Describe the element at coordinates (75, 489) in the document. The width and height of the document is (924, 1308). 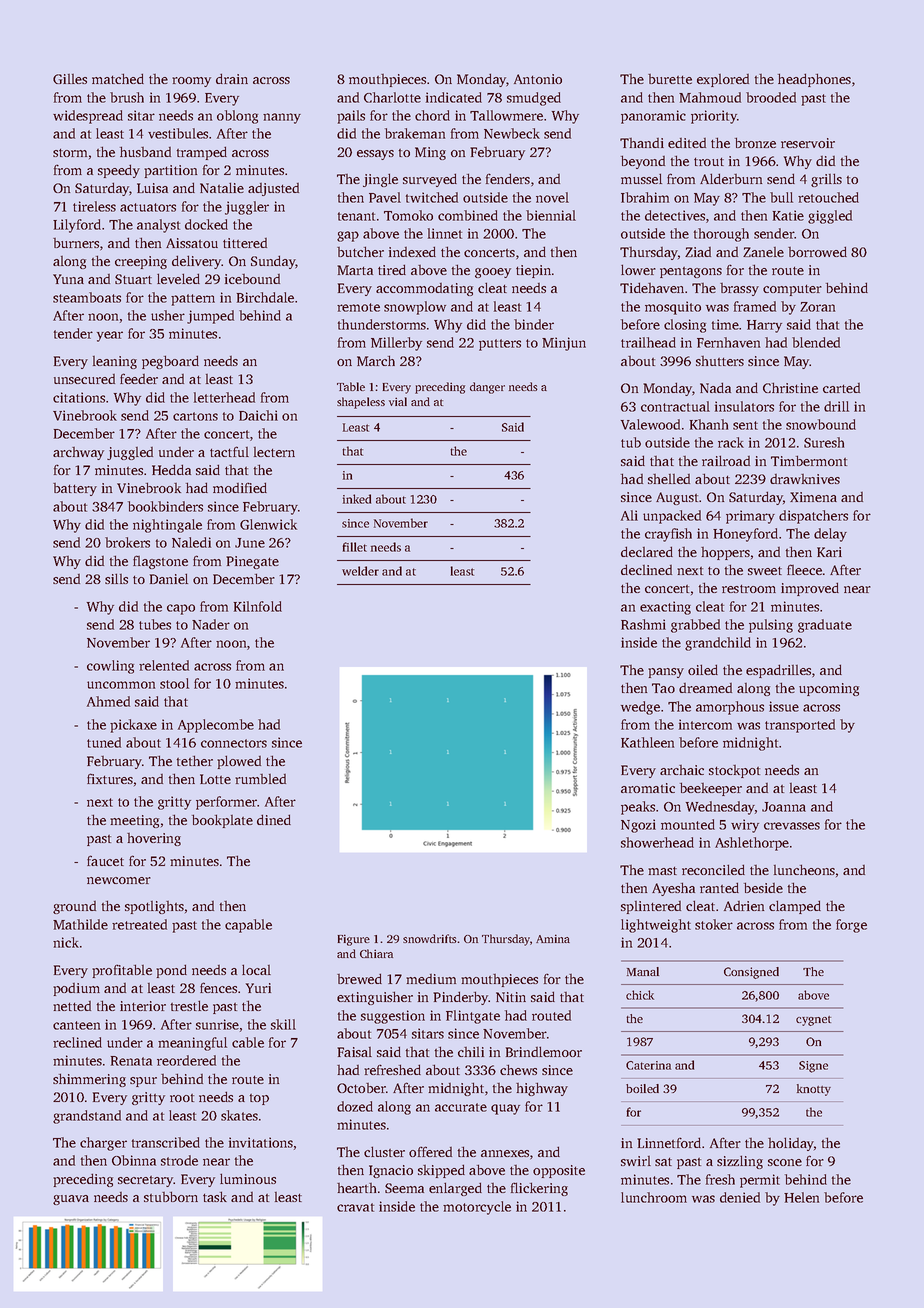
I see `battery` at that location.
